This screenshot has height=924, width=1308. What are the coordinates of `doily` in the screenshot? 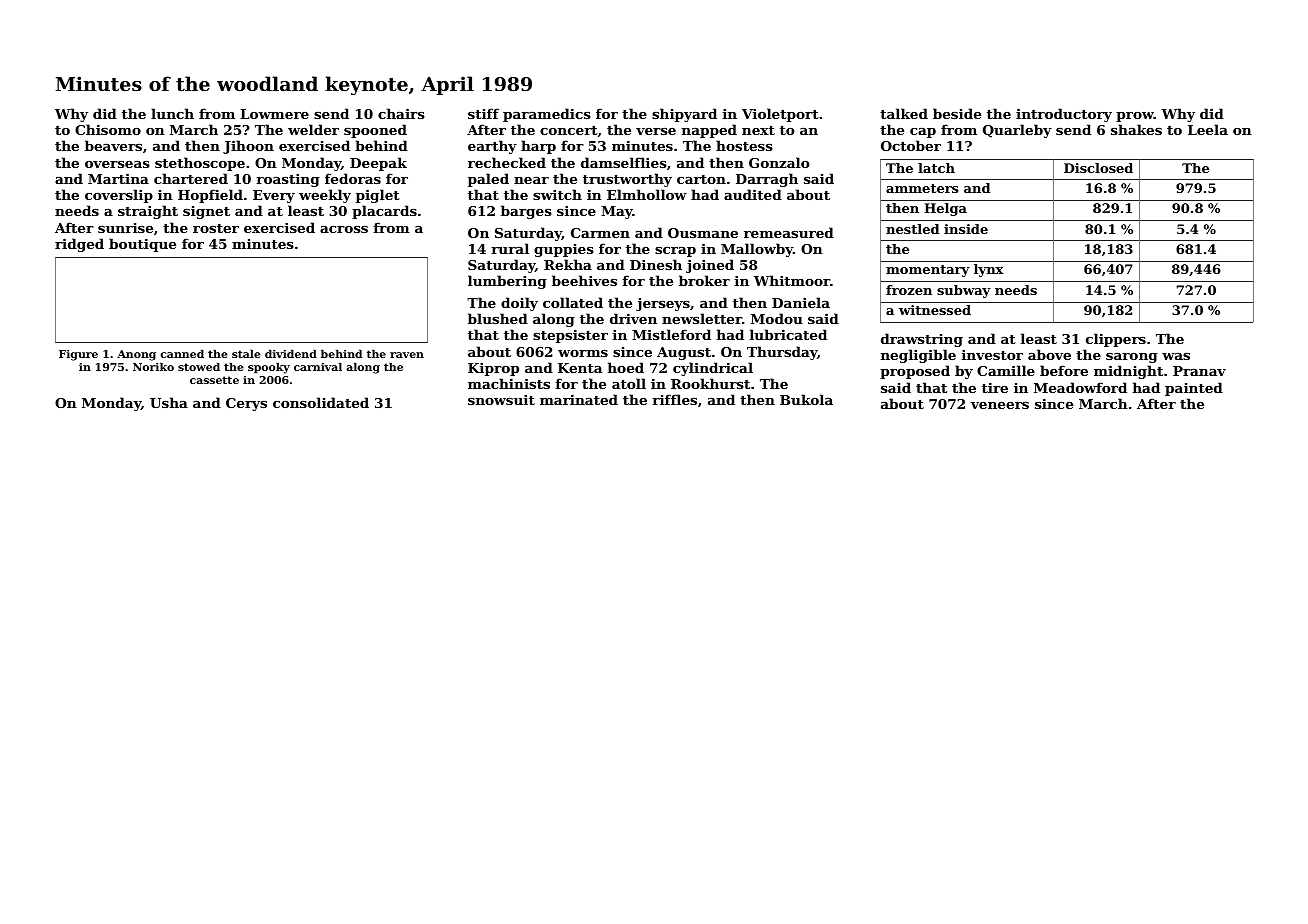 It's located at (519, 304).
